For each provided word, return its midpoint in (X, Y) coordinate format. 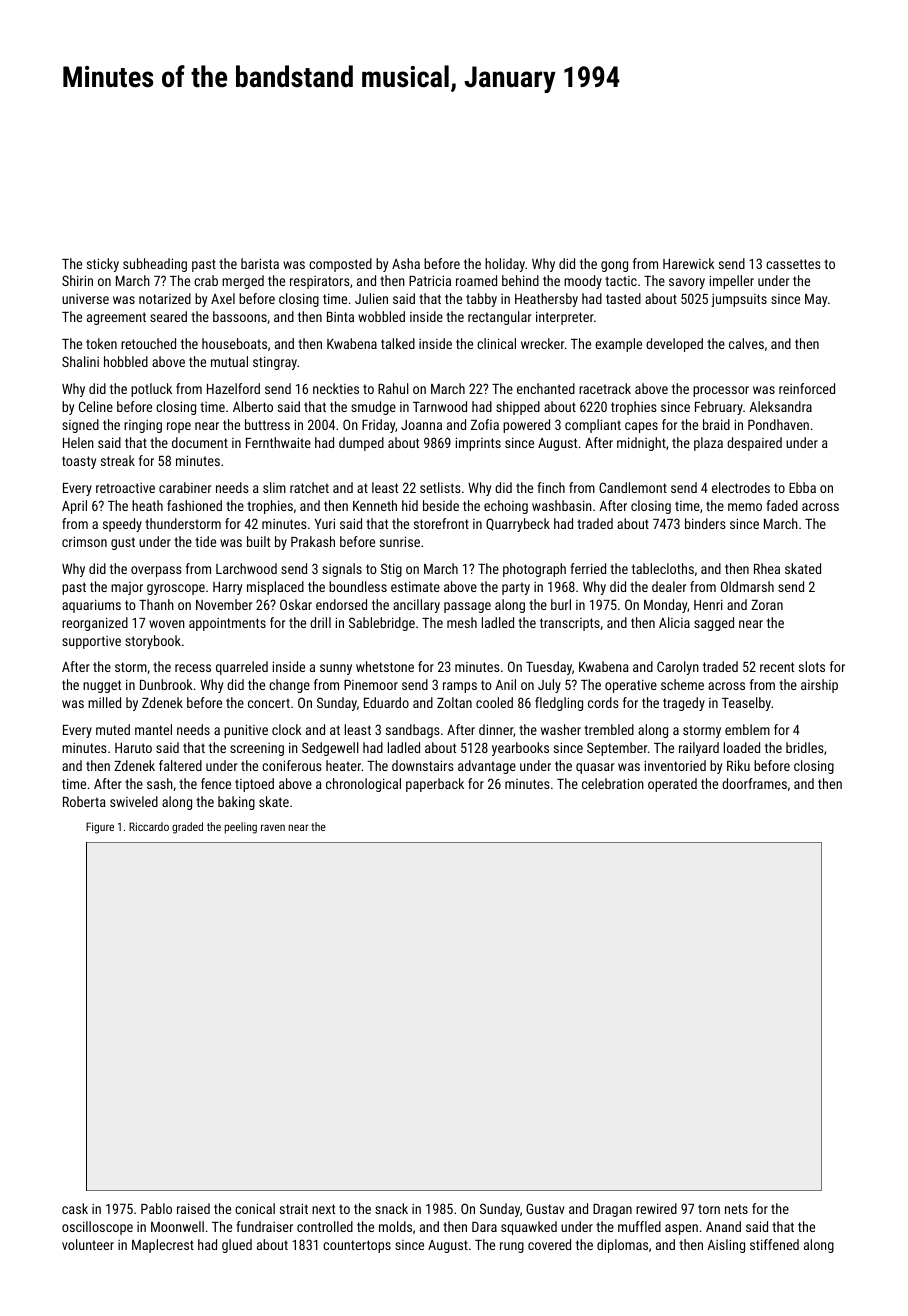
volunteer (88, 1244)
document (200, 442)
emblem (747, 729)
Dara (484, 1227)
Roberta (84, 801)
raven (273, 827)
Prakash (313, 541)
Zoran (767, 605)
